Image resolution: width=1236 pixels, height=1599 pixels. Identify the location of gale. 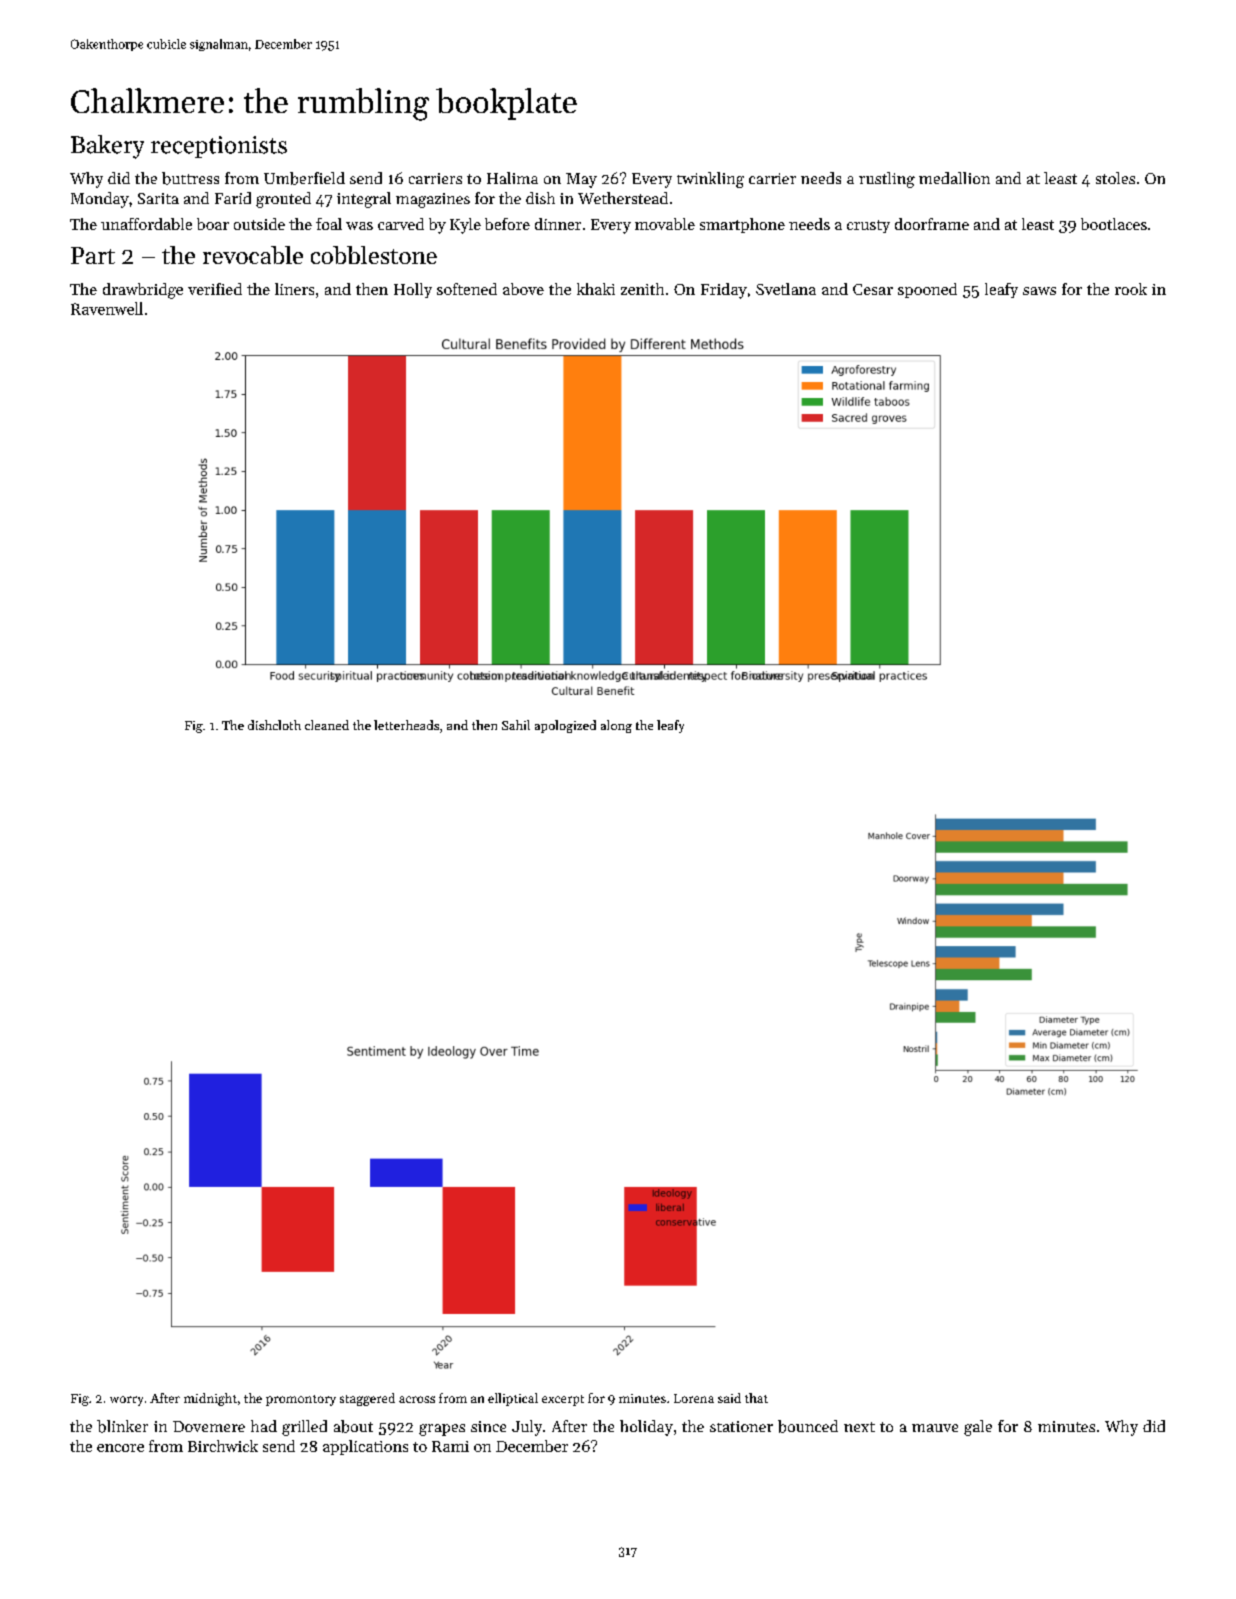
(978, 1428).
